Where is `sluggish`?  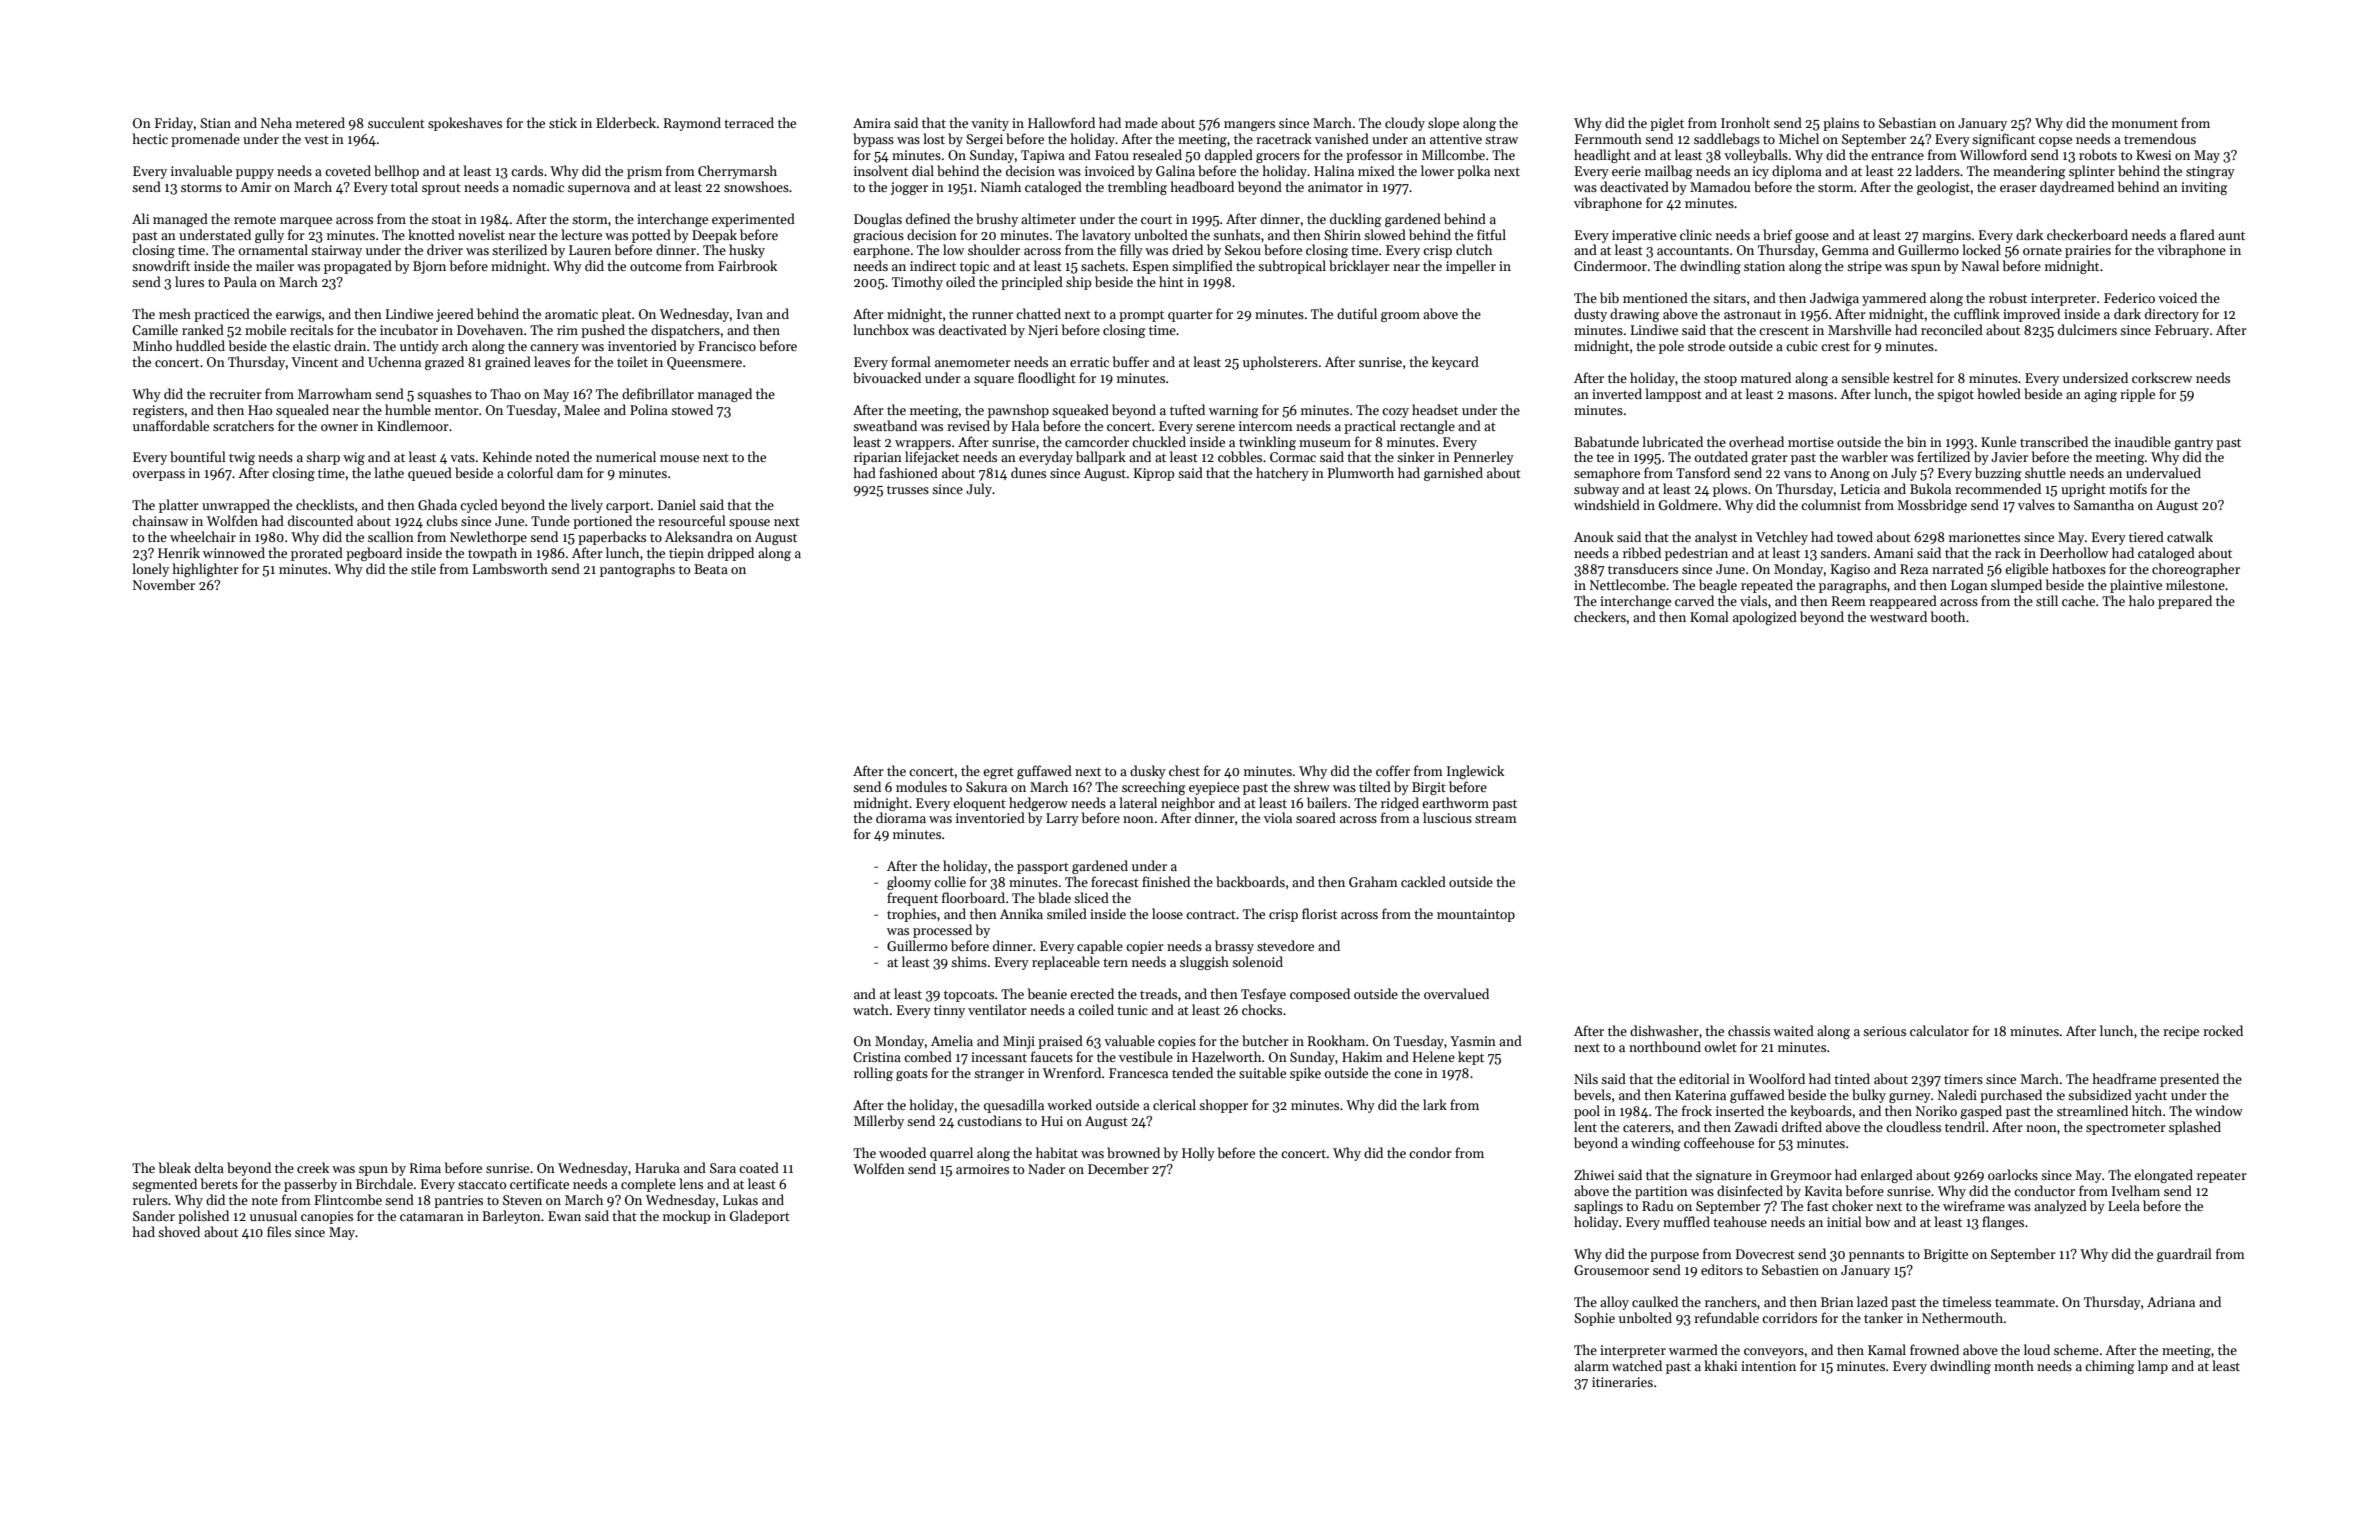 sluggish is located at coordinates (1204, 963).
